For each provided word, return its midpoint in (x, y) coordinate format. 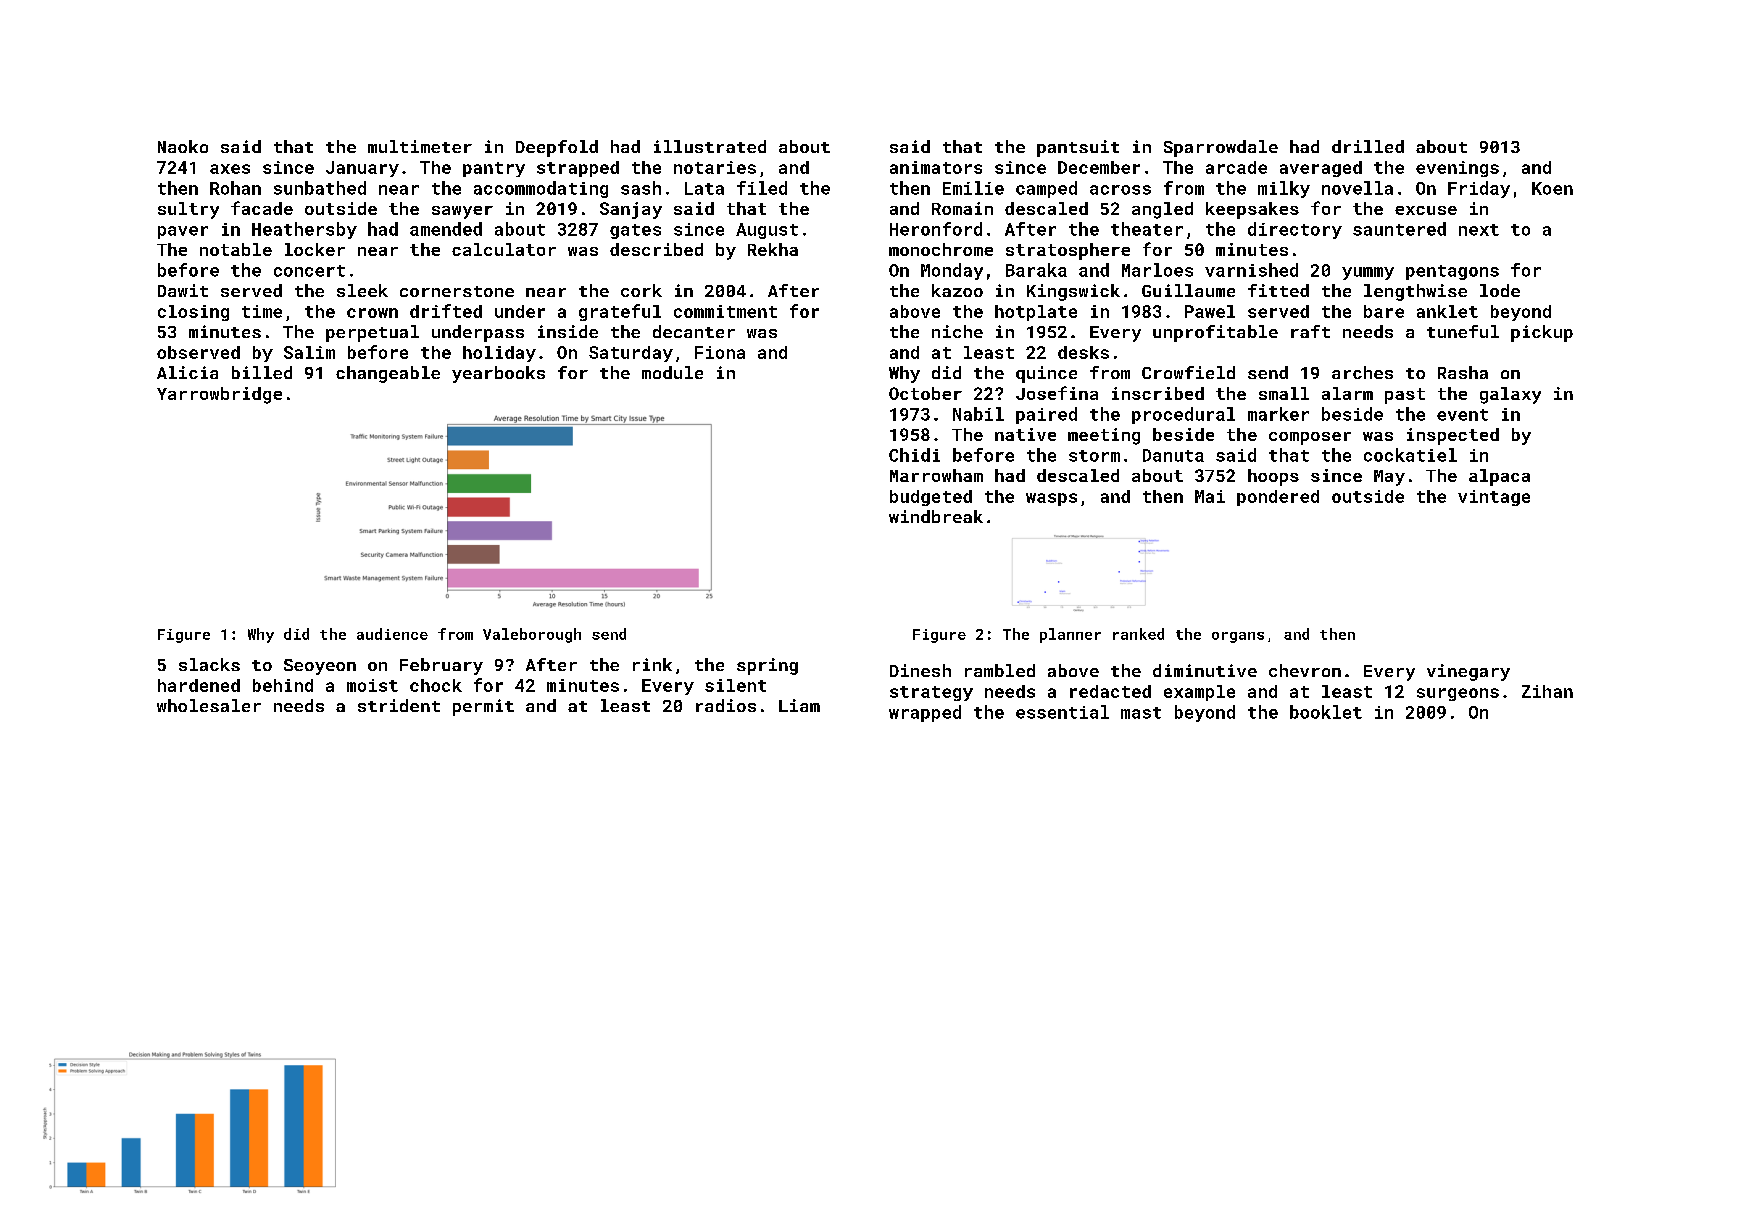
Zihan (1547, 691)
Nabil (978, 414)
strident (399, 705)
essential (1062, 712)
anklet (1447, 311)
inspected (1453, 436)
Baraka (1036, 270)
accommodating (541, 189)
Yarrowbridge (219, 395)
